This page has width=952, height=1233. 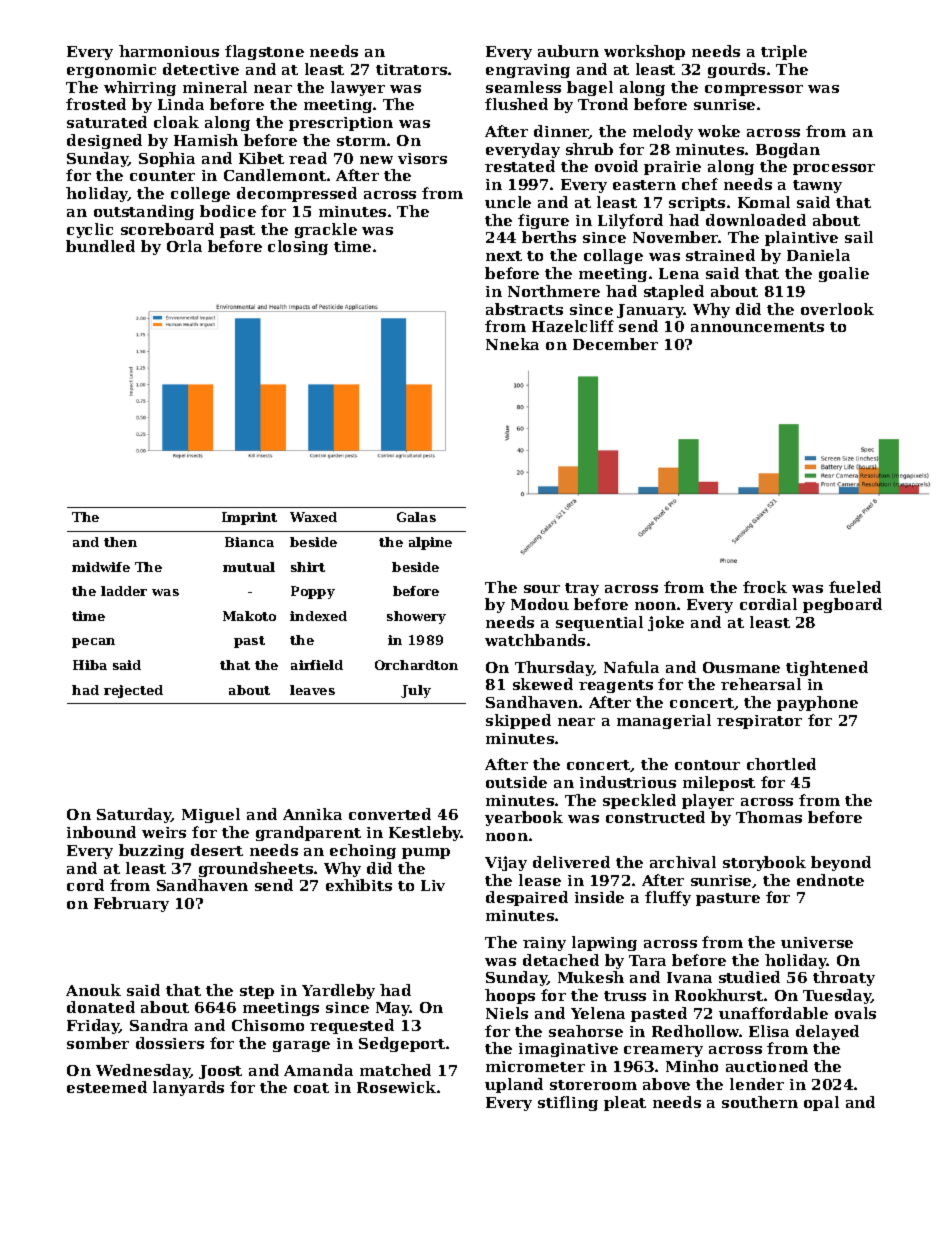 What do you see at coordinates (93, 643) in the page?
I see `pecan` at bounding box center [93, 643].
